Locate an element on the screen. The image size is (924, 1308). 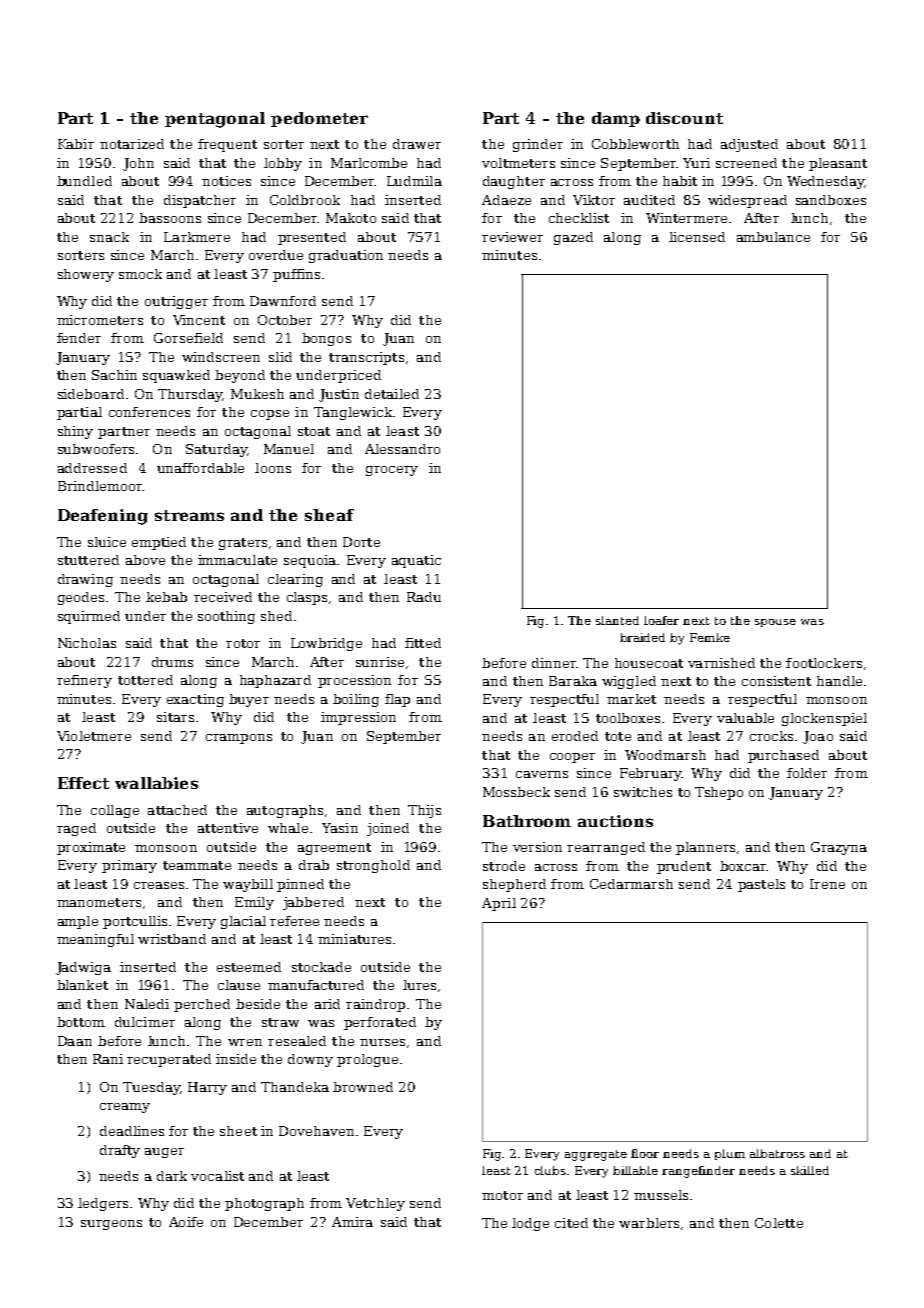
Harry is located at coordinates (207, 1088).
